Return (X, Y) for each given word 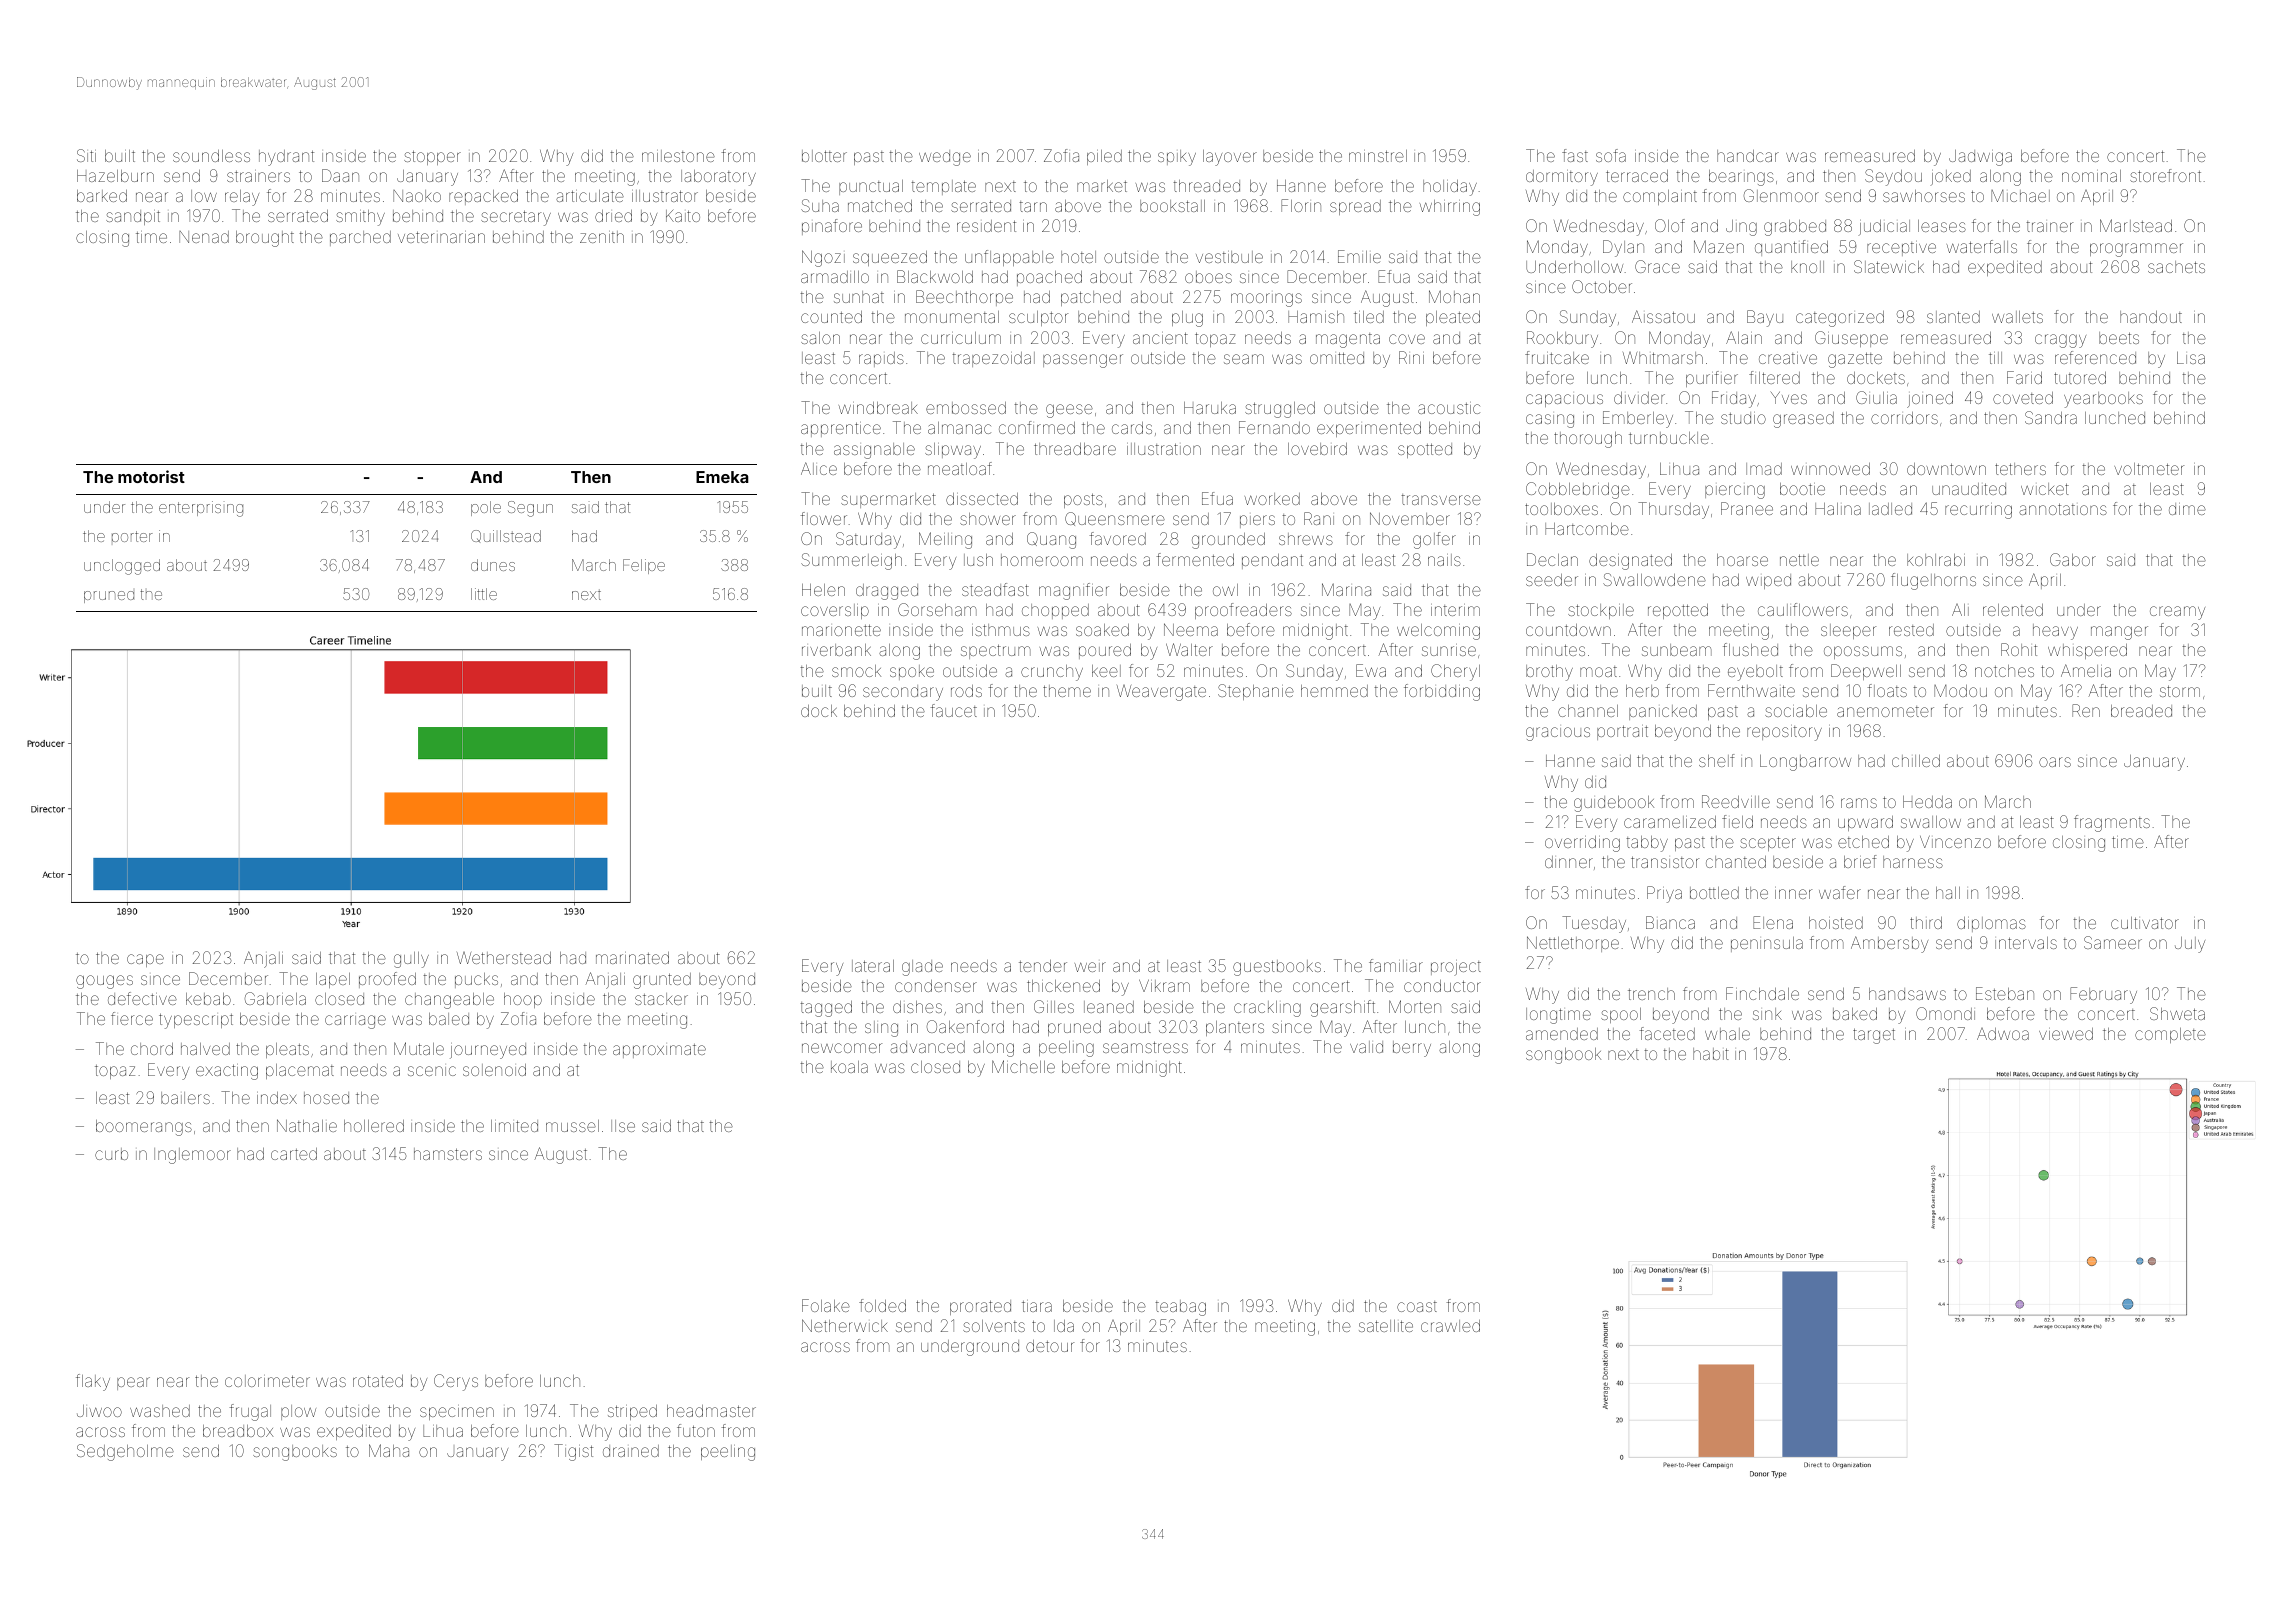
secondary (903, 693)
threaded (1206, 186)
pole (486, 508)
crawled (1450, 1326)
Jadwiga (1980, 158)
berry (1412, 1049)
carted (294, 1154)
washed (160, 1411)
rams (1859, 803)
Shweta (2177, 1013)
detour (1050, 1346)
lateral (873, 966)
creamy (2177, 613)
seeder (1552, 580)
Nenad (204, 237)
